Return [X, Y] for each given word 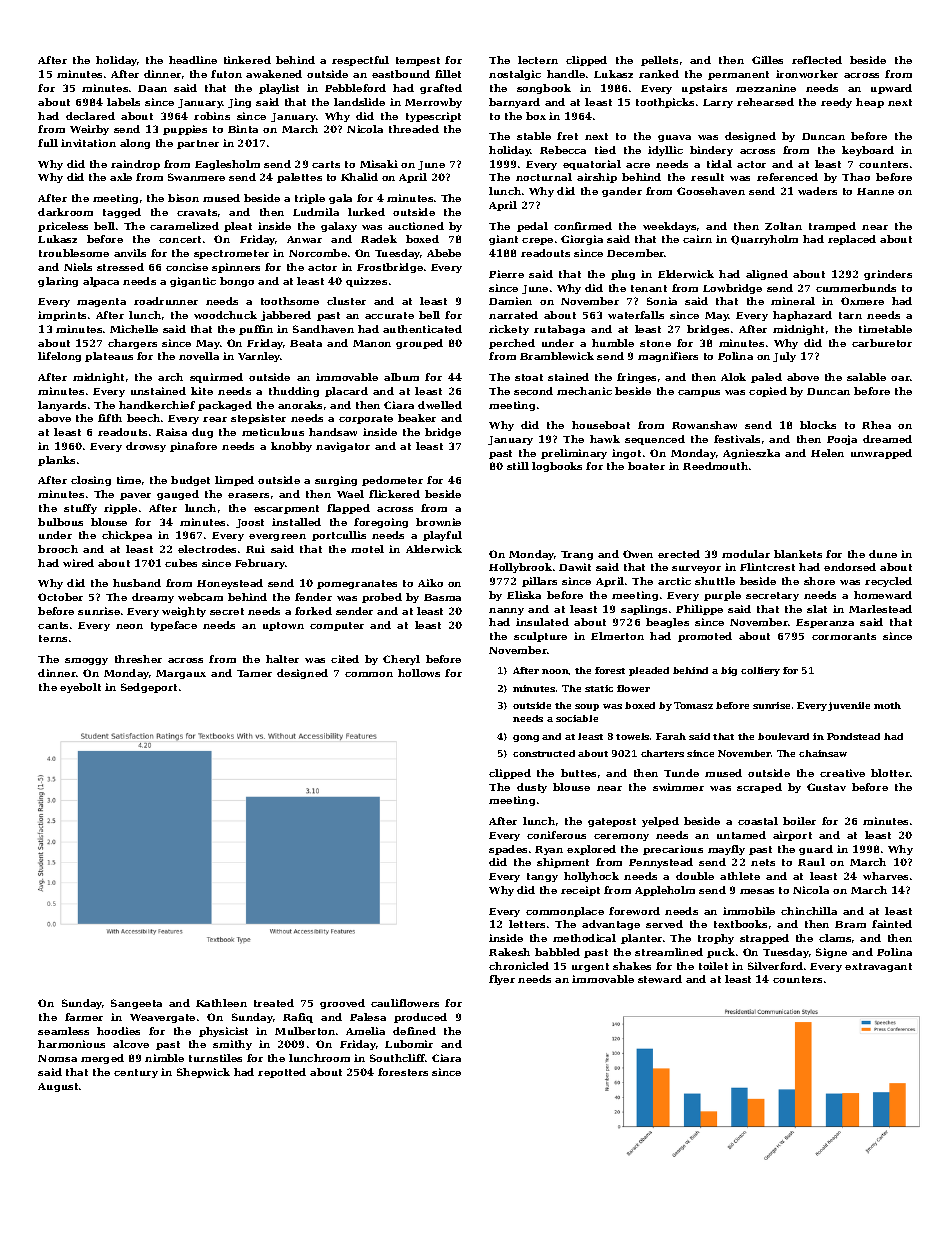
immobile [749, 911]
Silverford [775, 966]
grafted [441, 89]
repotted [282, 1073]
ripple [120, 509]
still [518, 466]
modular [746, 554]
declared [90, 116]
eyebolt [80, 688]
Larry [718, 103]
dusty [532, 788]
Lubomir [409, 1044]
